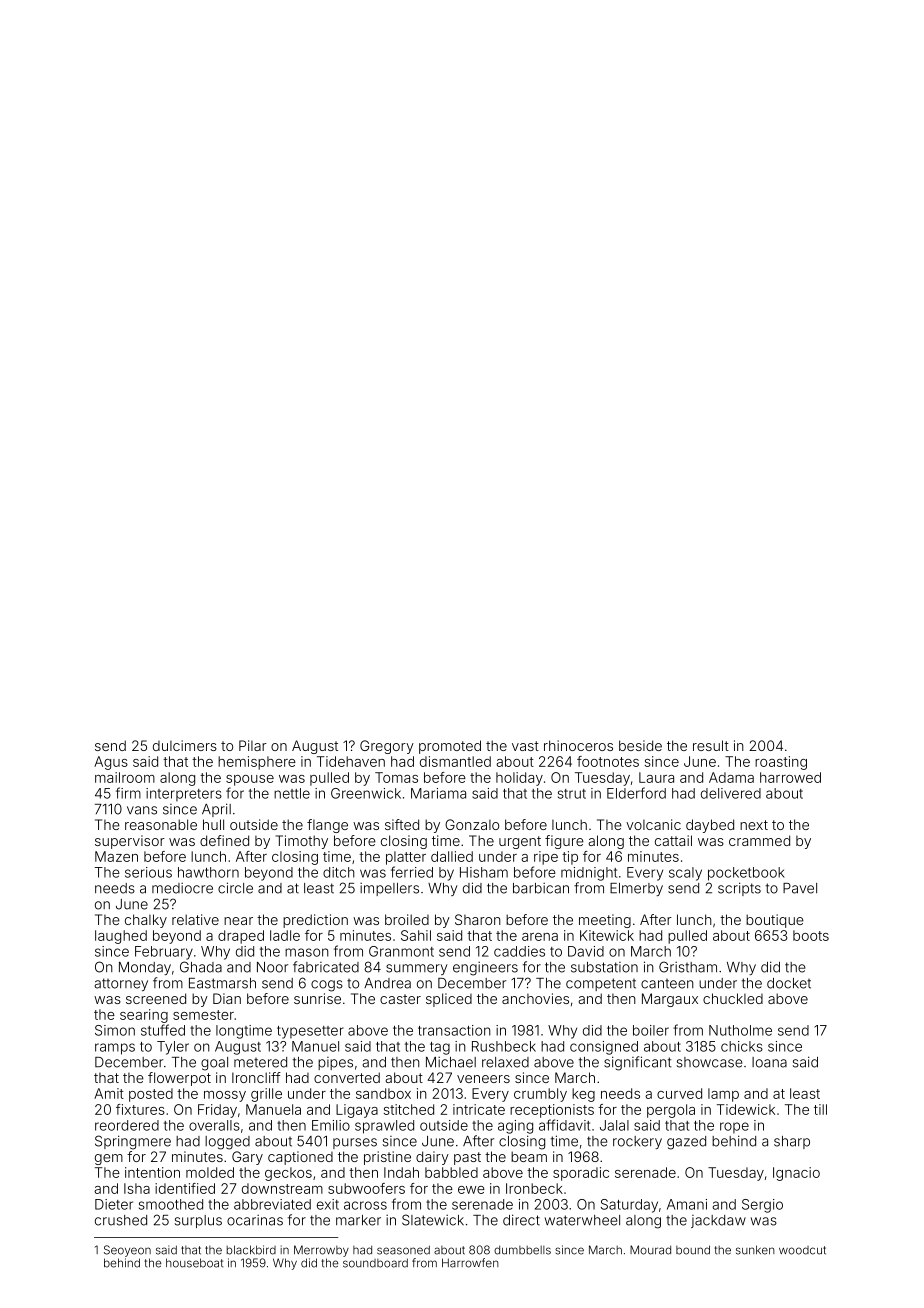 This page has width=924, height=1308. What do you see at coordinates (140, 1109) in the page?
I see `fixtures` at bounding box center [140, 1109].
